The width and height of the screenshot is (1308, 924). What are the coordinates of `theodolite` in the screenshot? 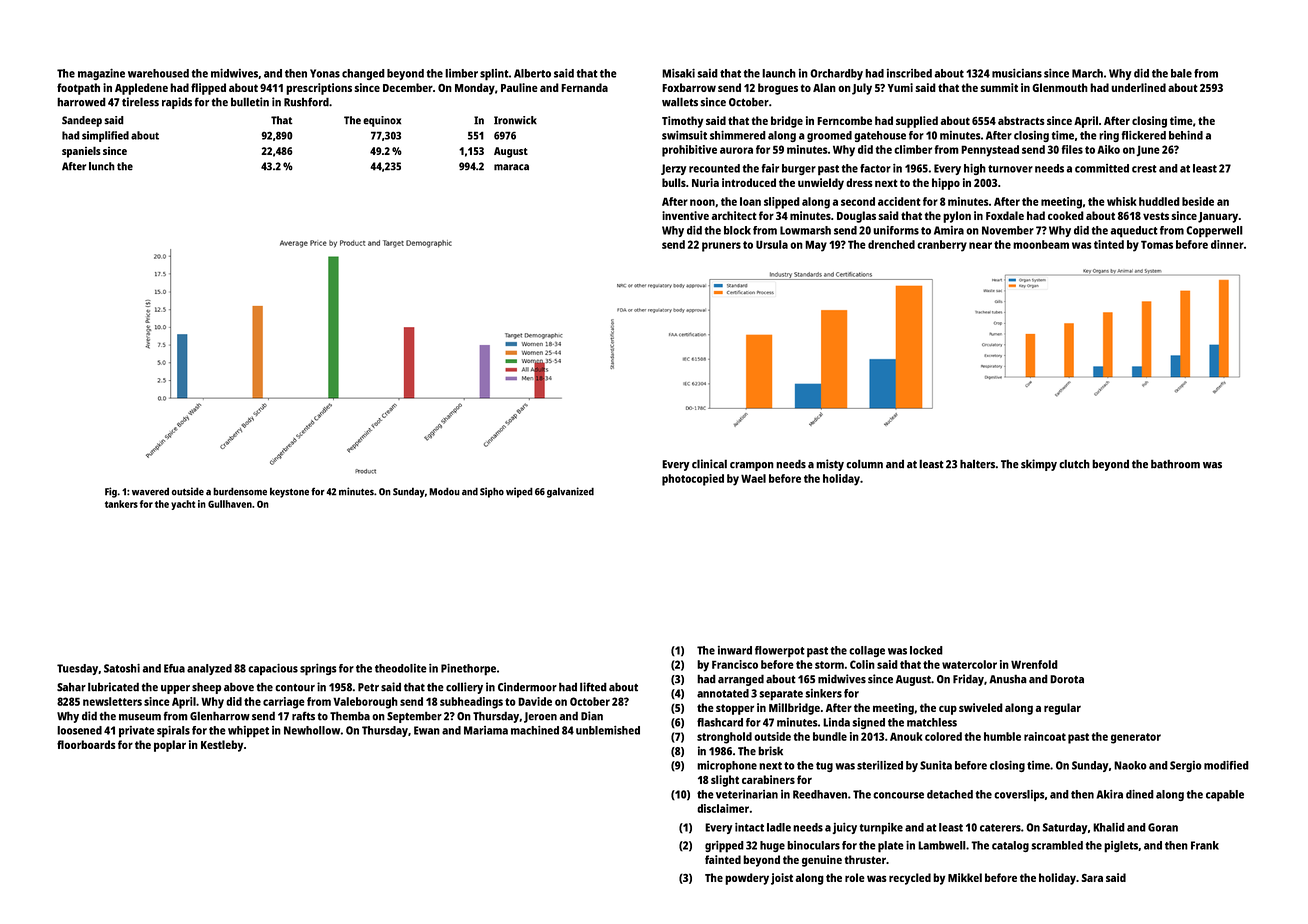 It's located at (401, 668).
